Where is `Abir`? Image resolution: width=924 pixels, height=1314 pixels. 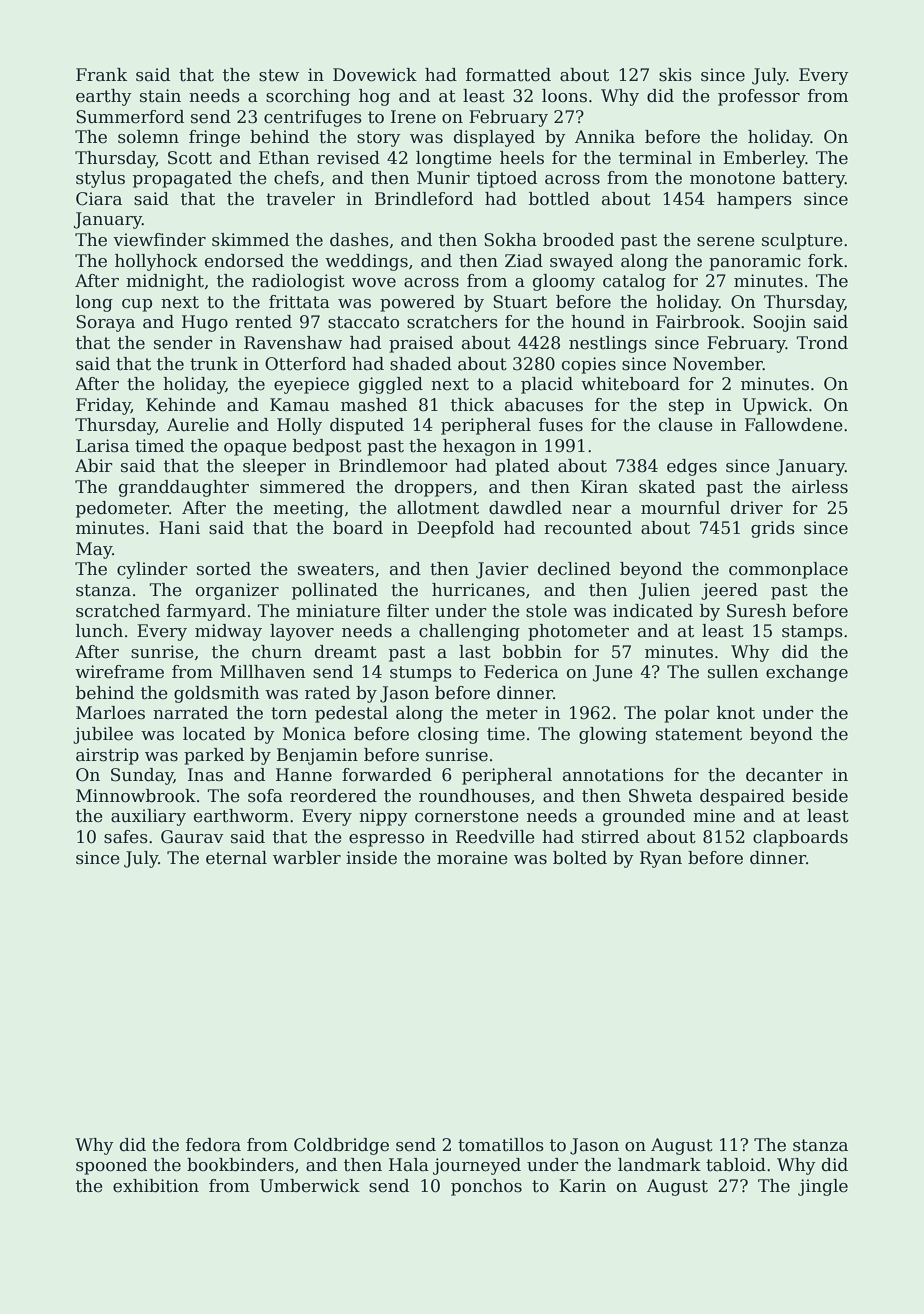
Abir is located at coordinates (94, 465).
